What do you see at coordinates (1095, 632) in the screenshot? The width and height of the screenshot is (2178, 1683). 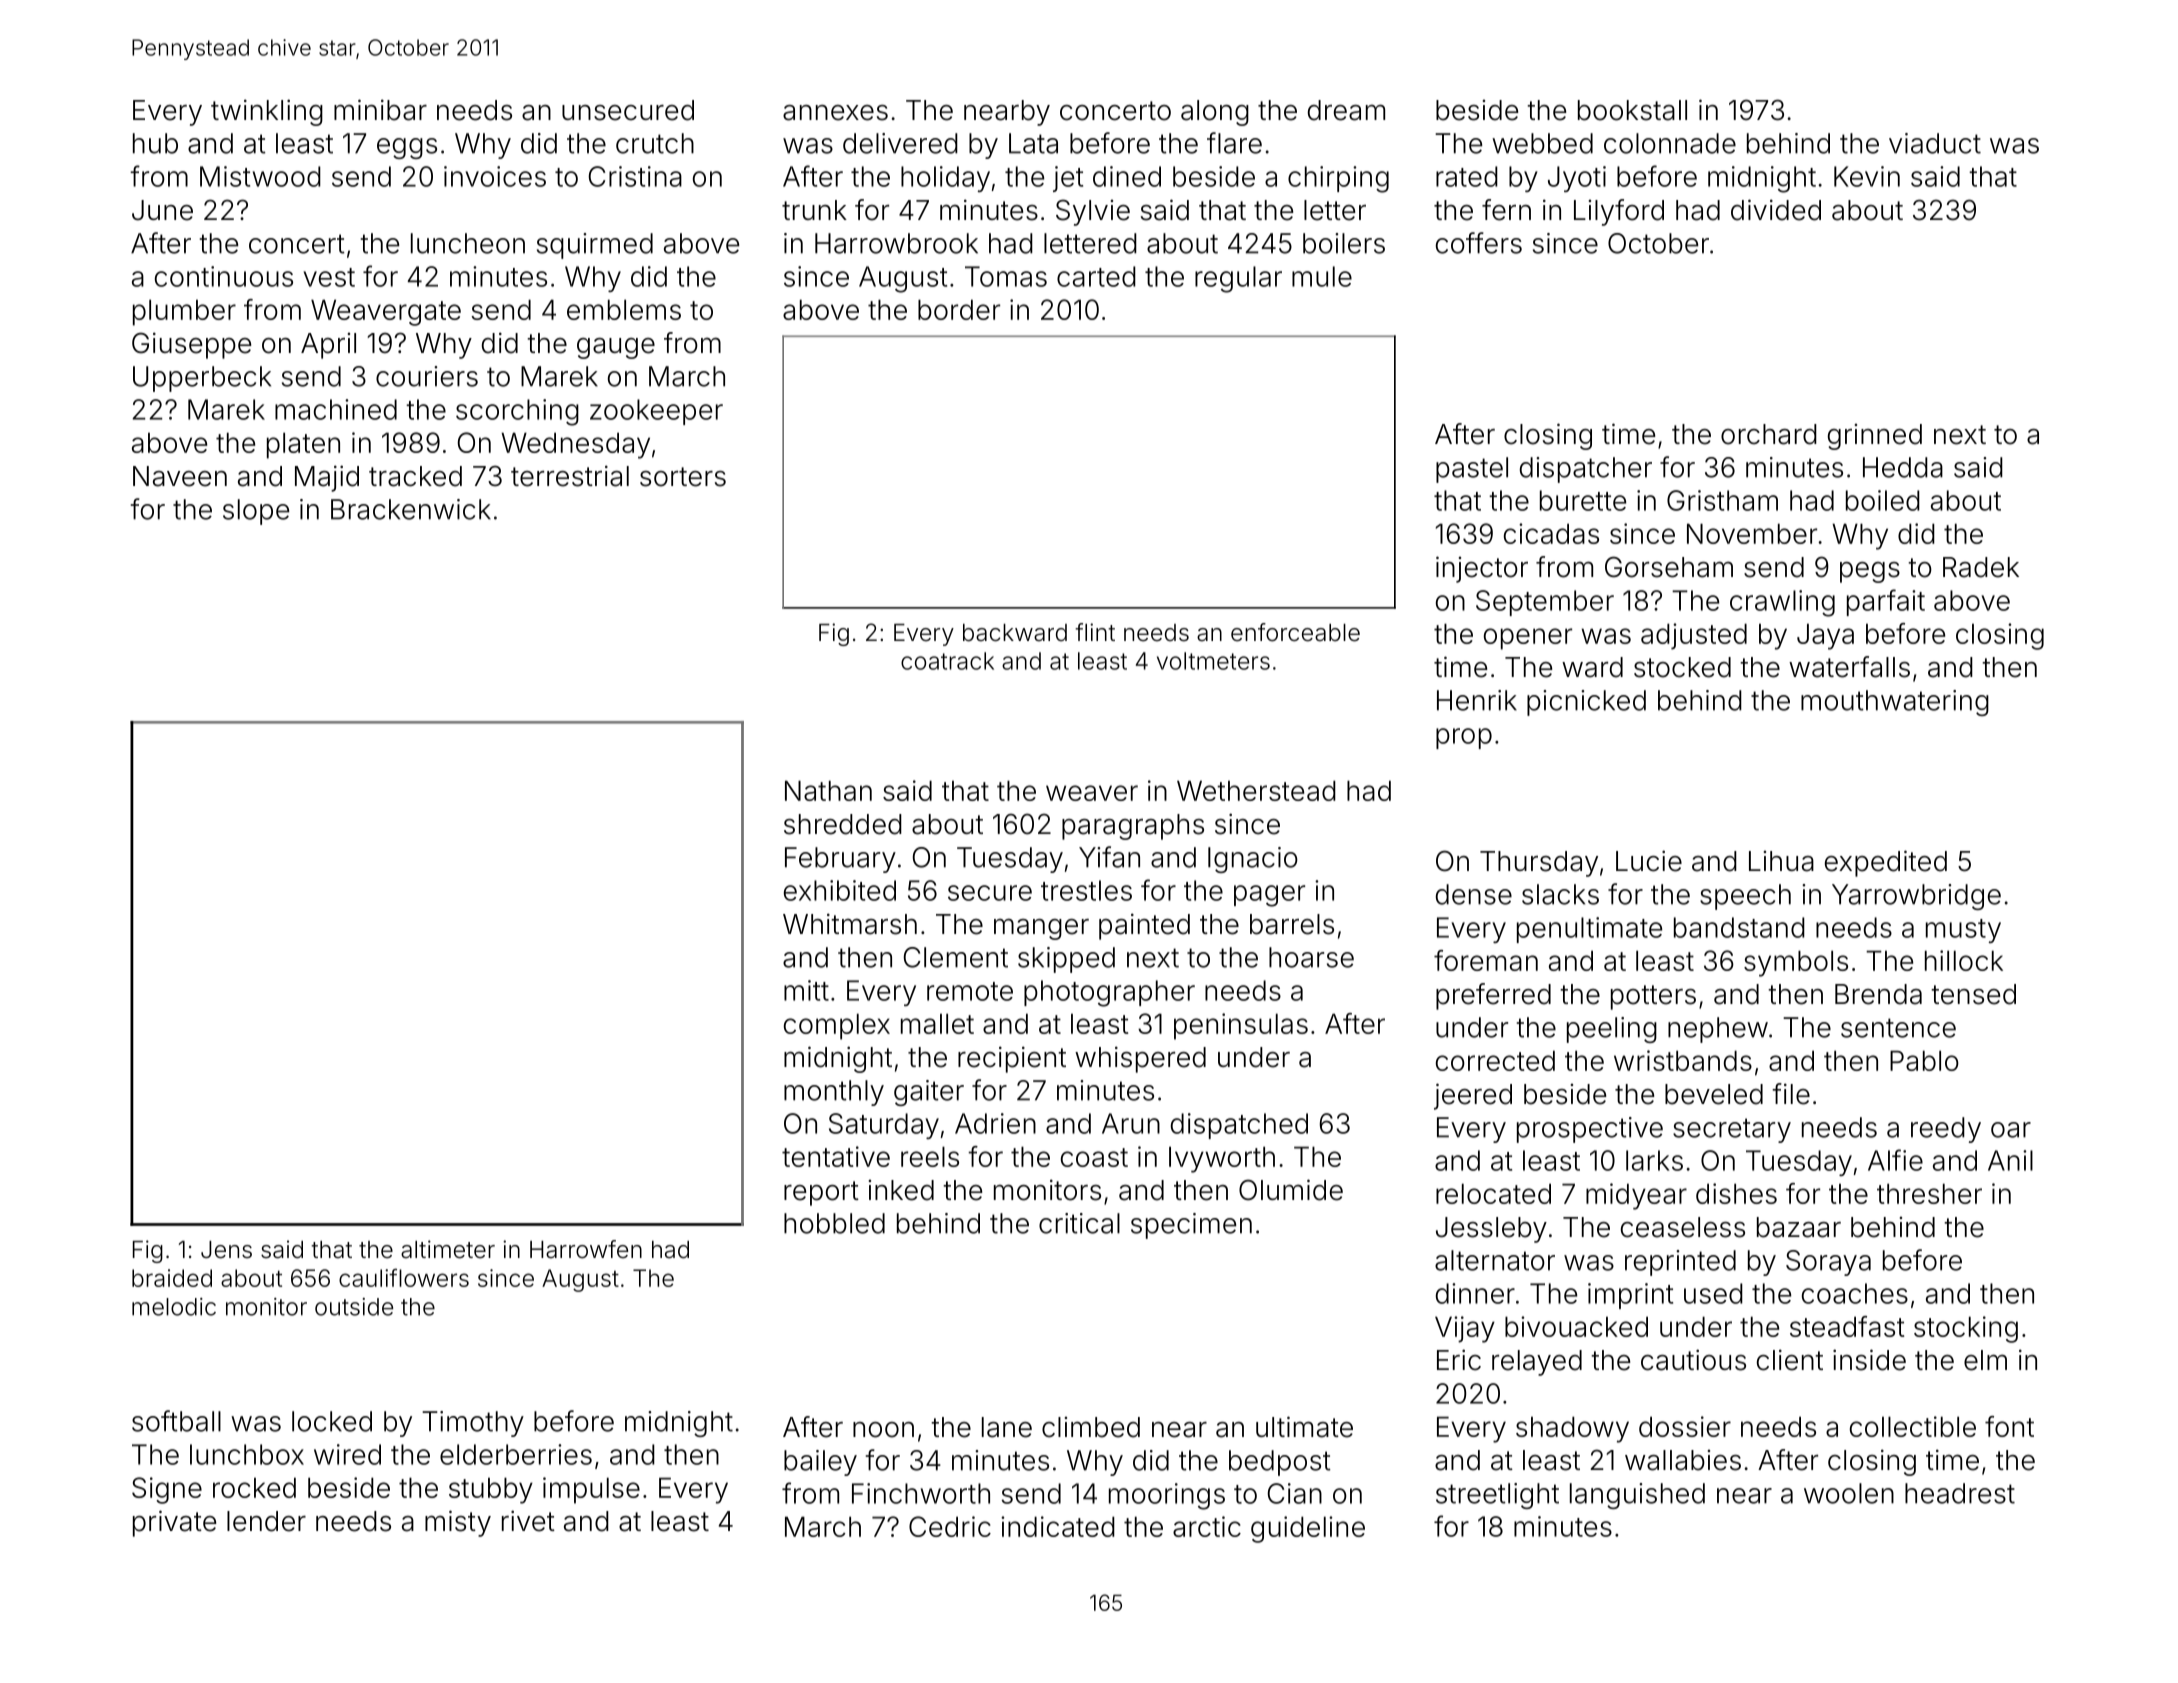 I see `flint` at bounding box center [1095, 632].
